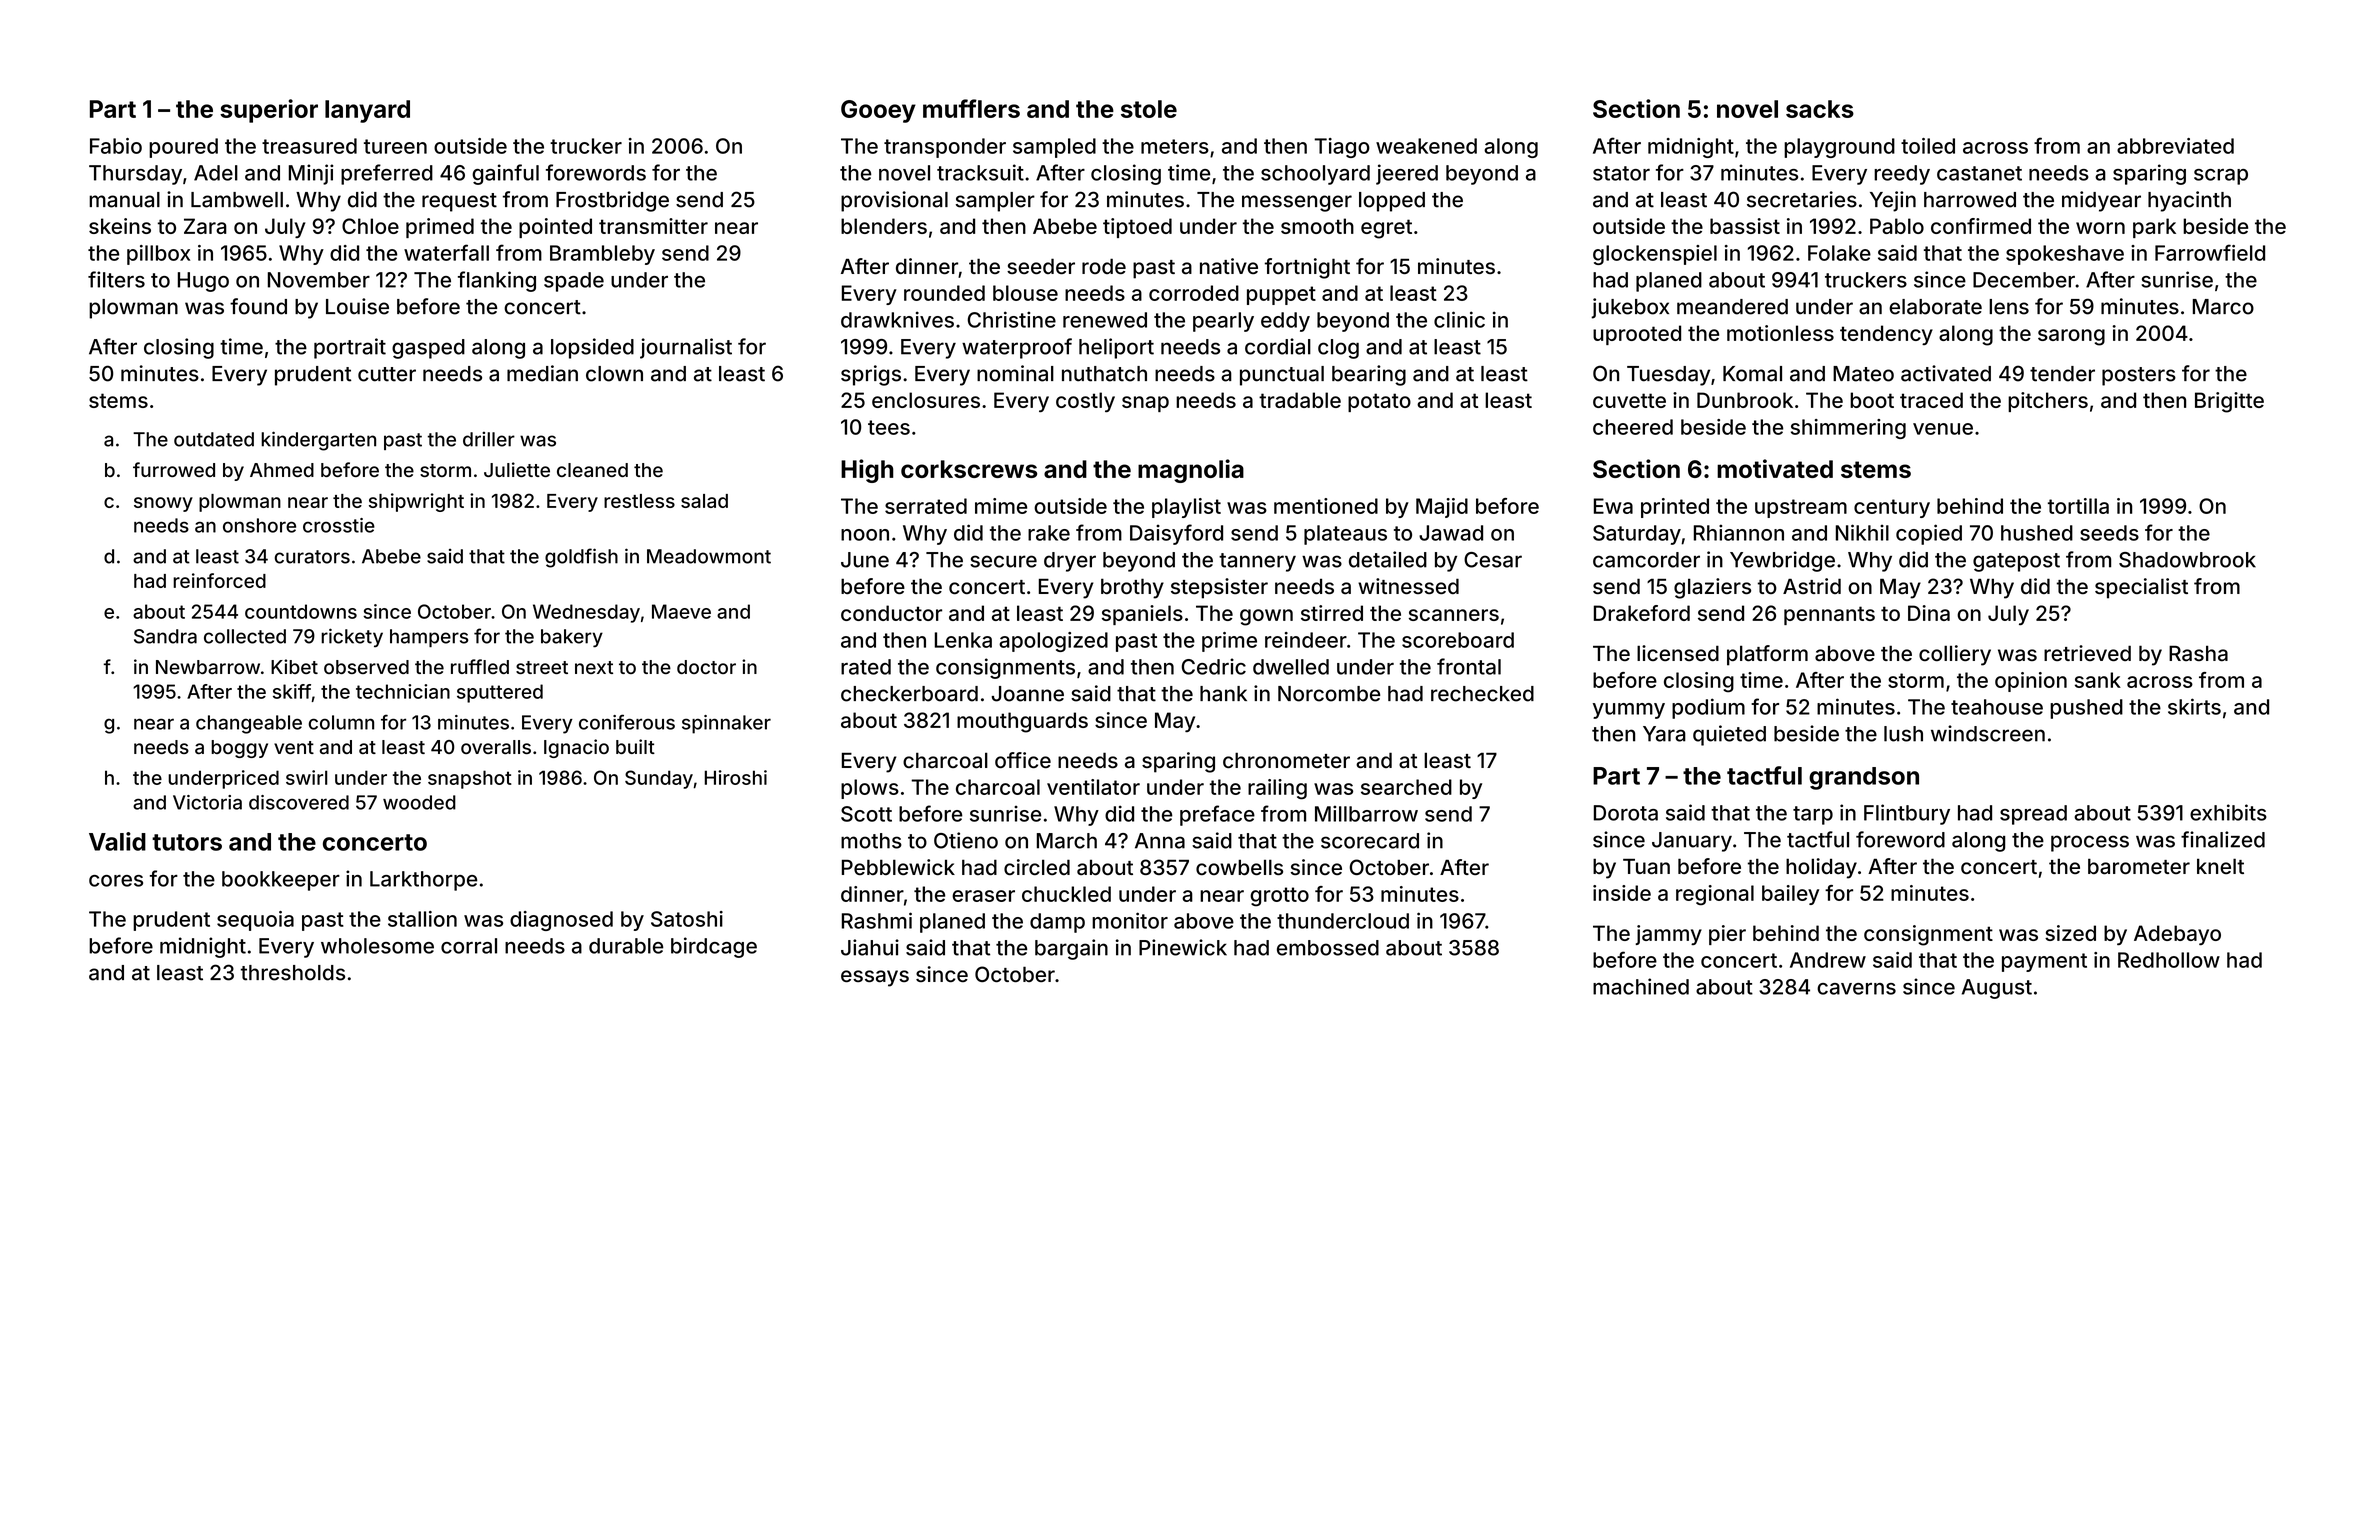 The image size is (2380, 1540). I want to click on spade, so click(574, 282).
